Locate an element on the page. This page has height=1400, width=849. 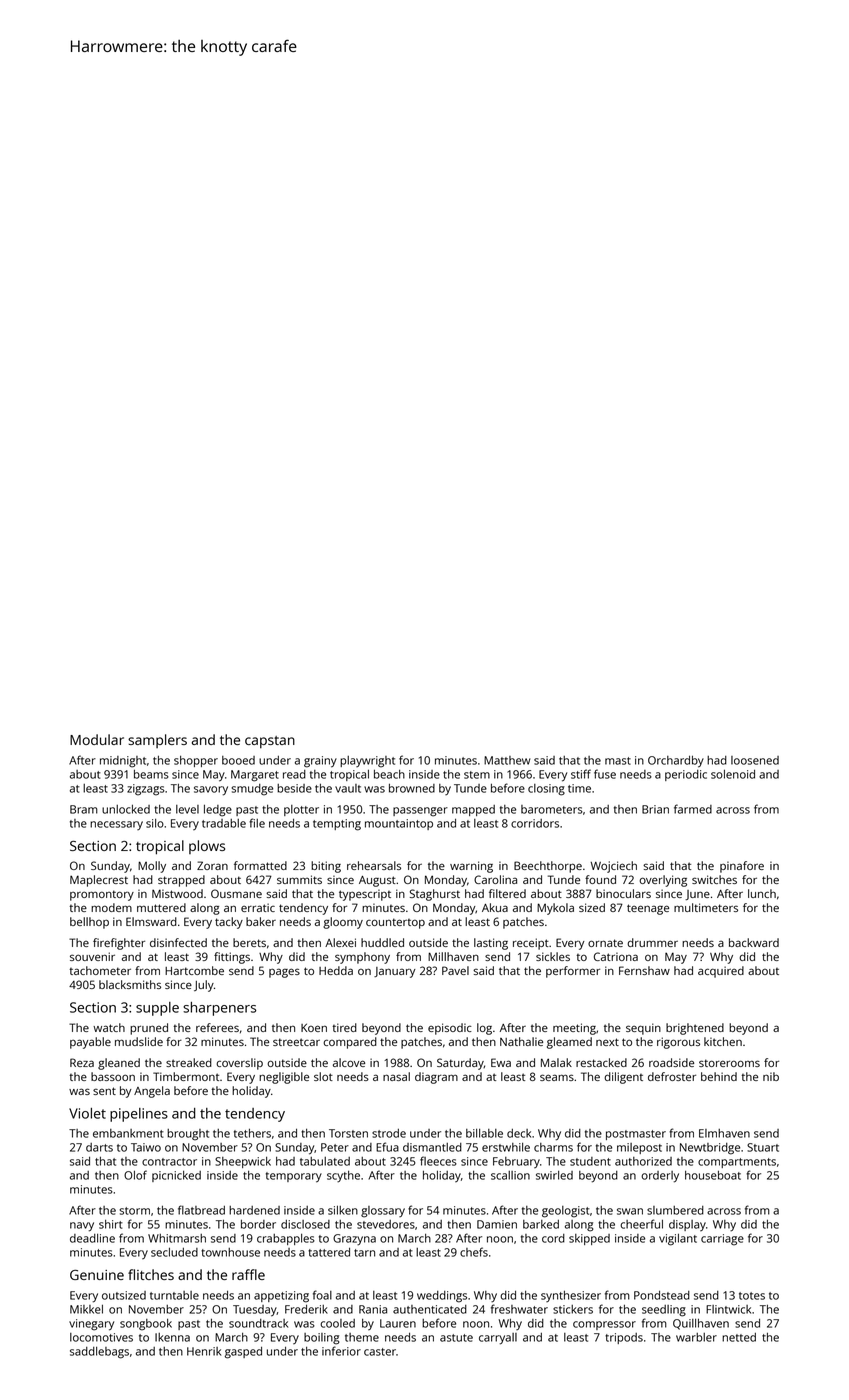
warbler is located at coordinates (696, 1337).
